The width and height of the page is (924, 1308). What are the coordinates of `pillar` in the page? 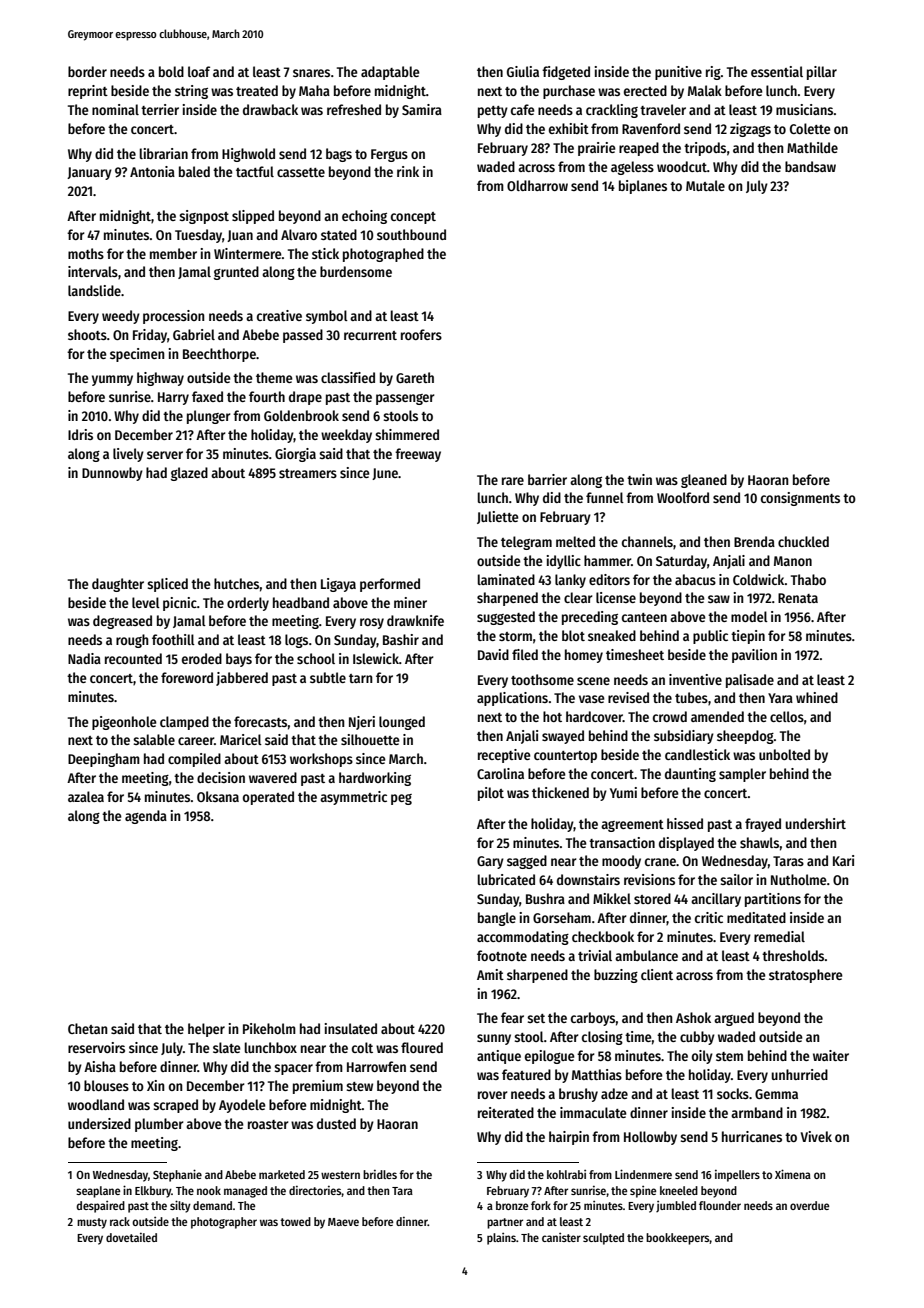 It's located at (822, 73).
